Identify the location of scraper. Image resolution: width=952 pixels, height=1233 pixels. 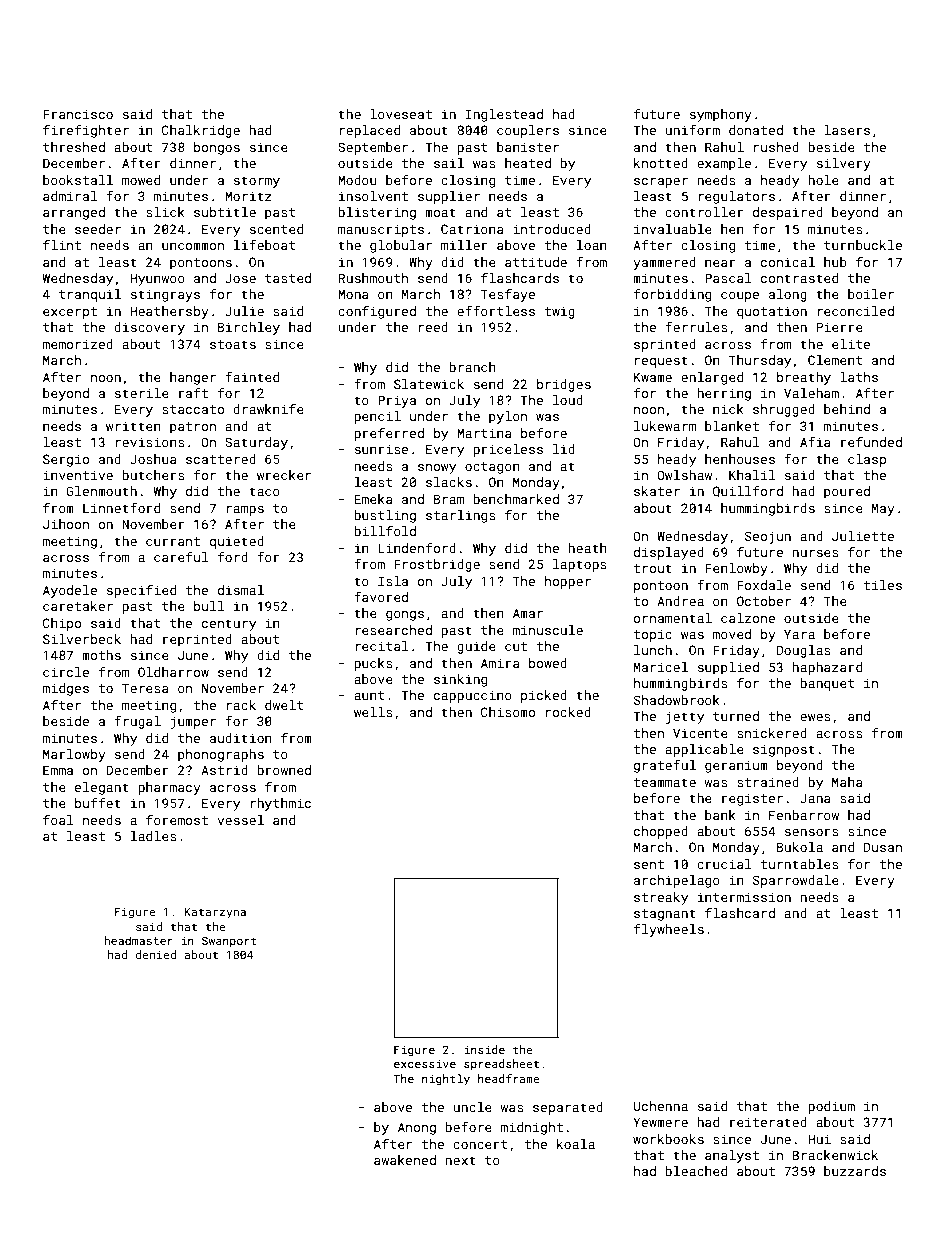
(661, 183).
